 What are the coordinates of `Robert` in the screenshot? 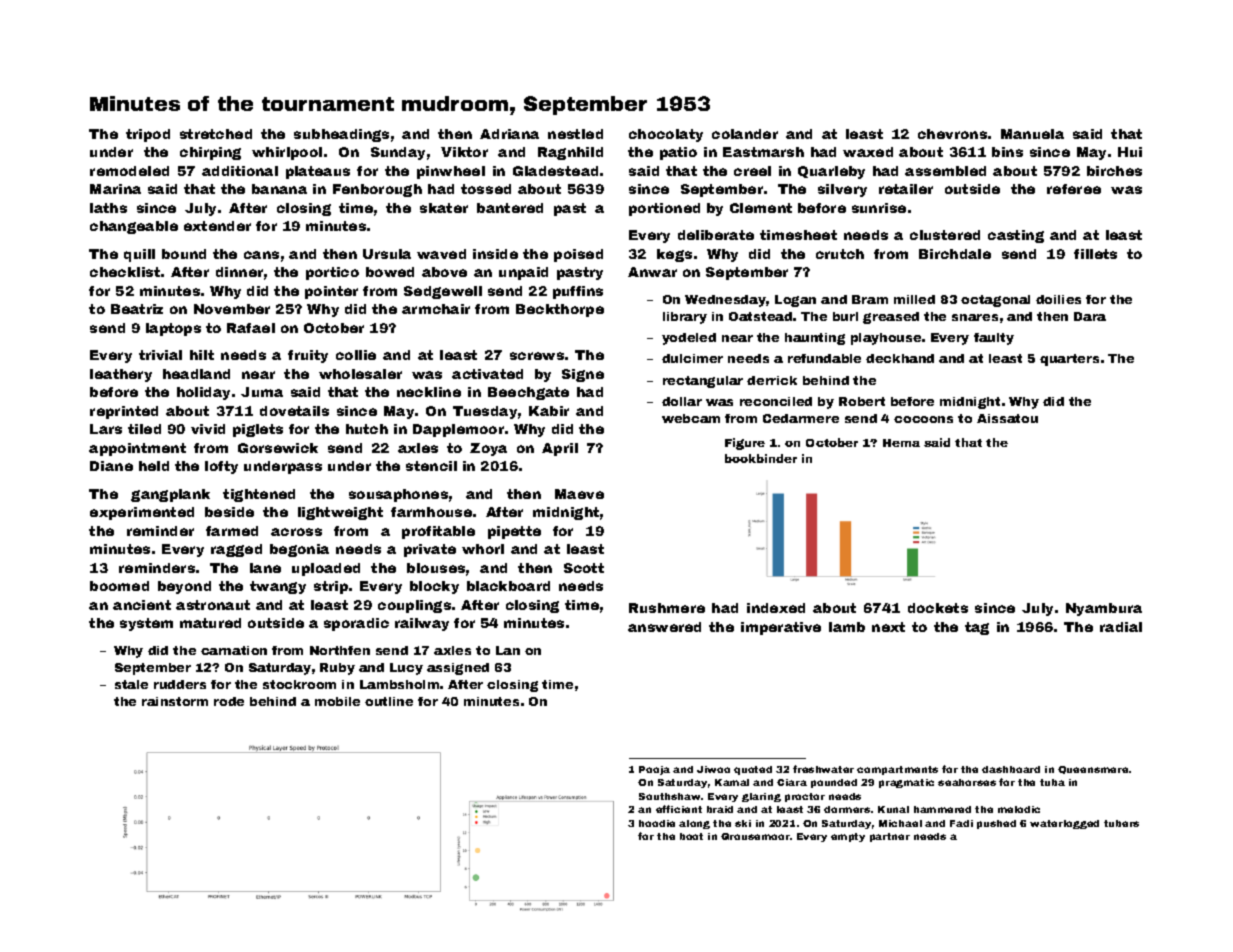 It's located at (862, 401).
